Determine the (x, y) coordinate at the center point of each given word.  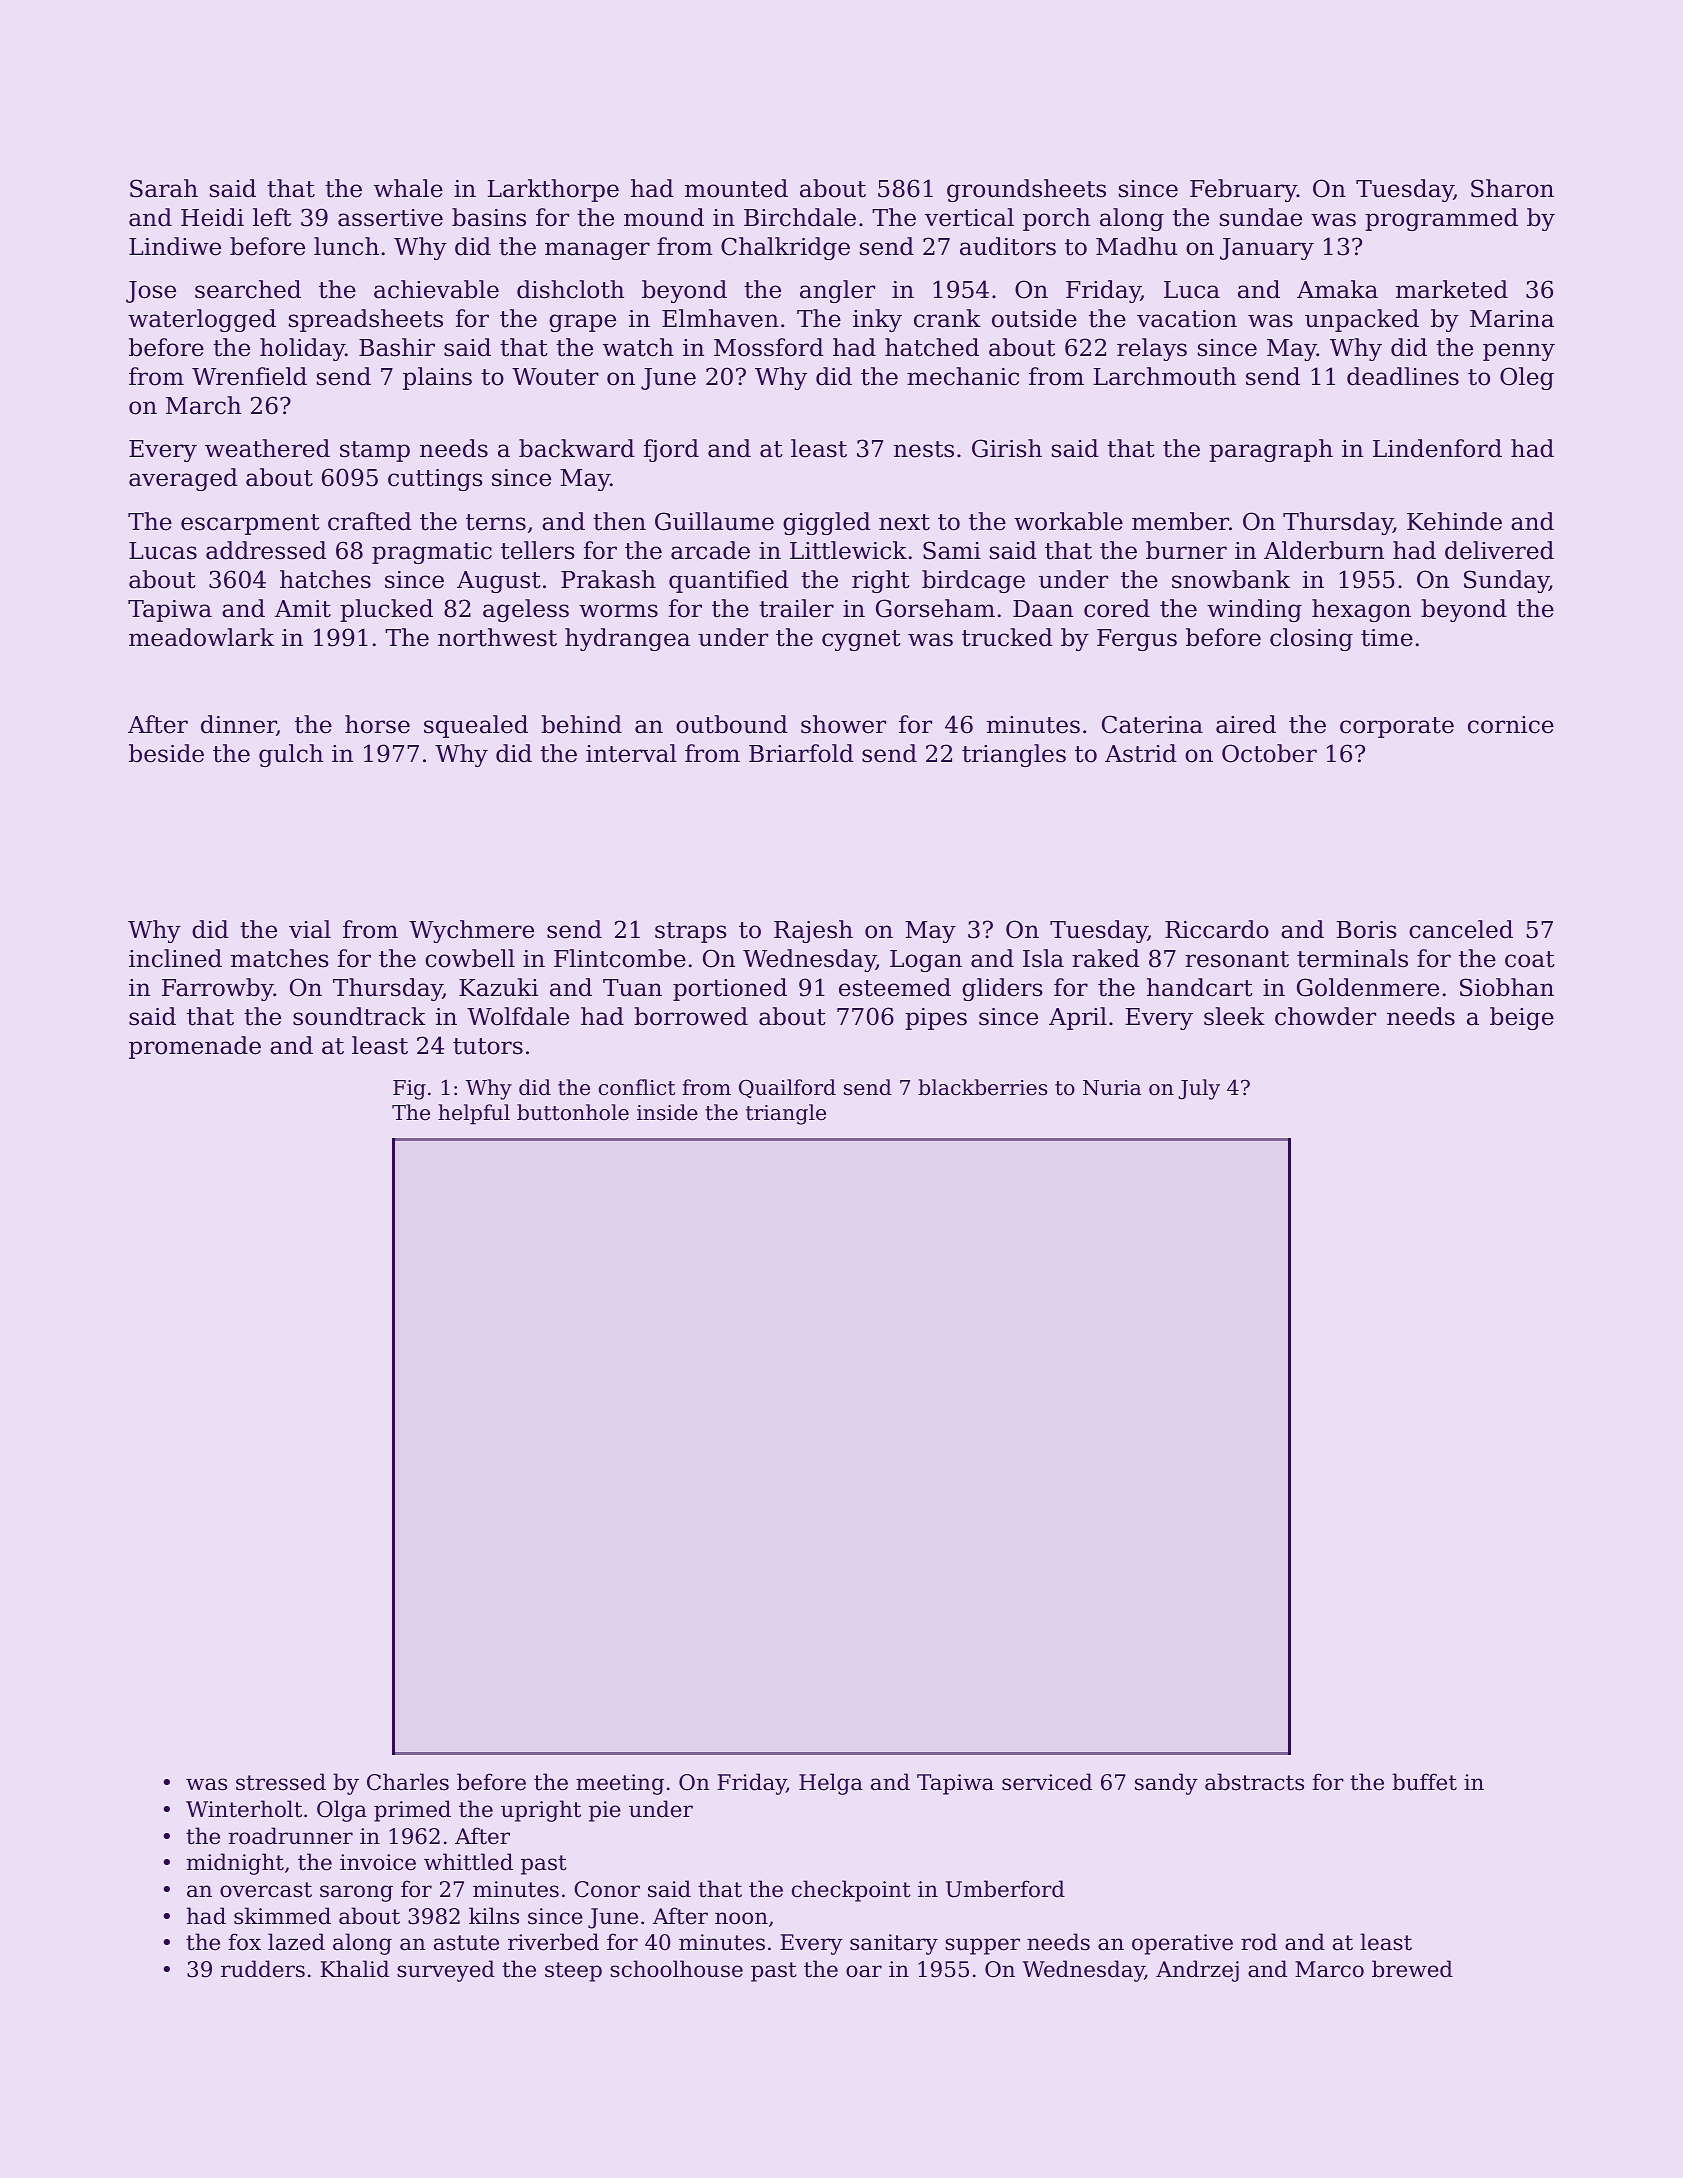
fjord (671, 450)
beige (1522, 1018)
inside (667, 1112)
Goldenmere (1368, 987)
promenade (195, 1047)
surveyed (446, 1971)
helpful (474, 1114)
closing (1311, 639)
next (904, 522)
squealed (476, 726)
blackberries (982, 1087)
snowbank (1231, 579)
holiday (302, 349)
